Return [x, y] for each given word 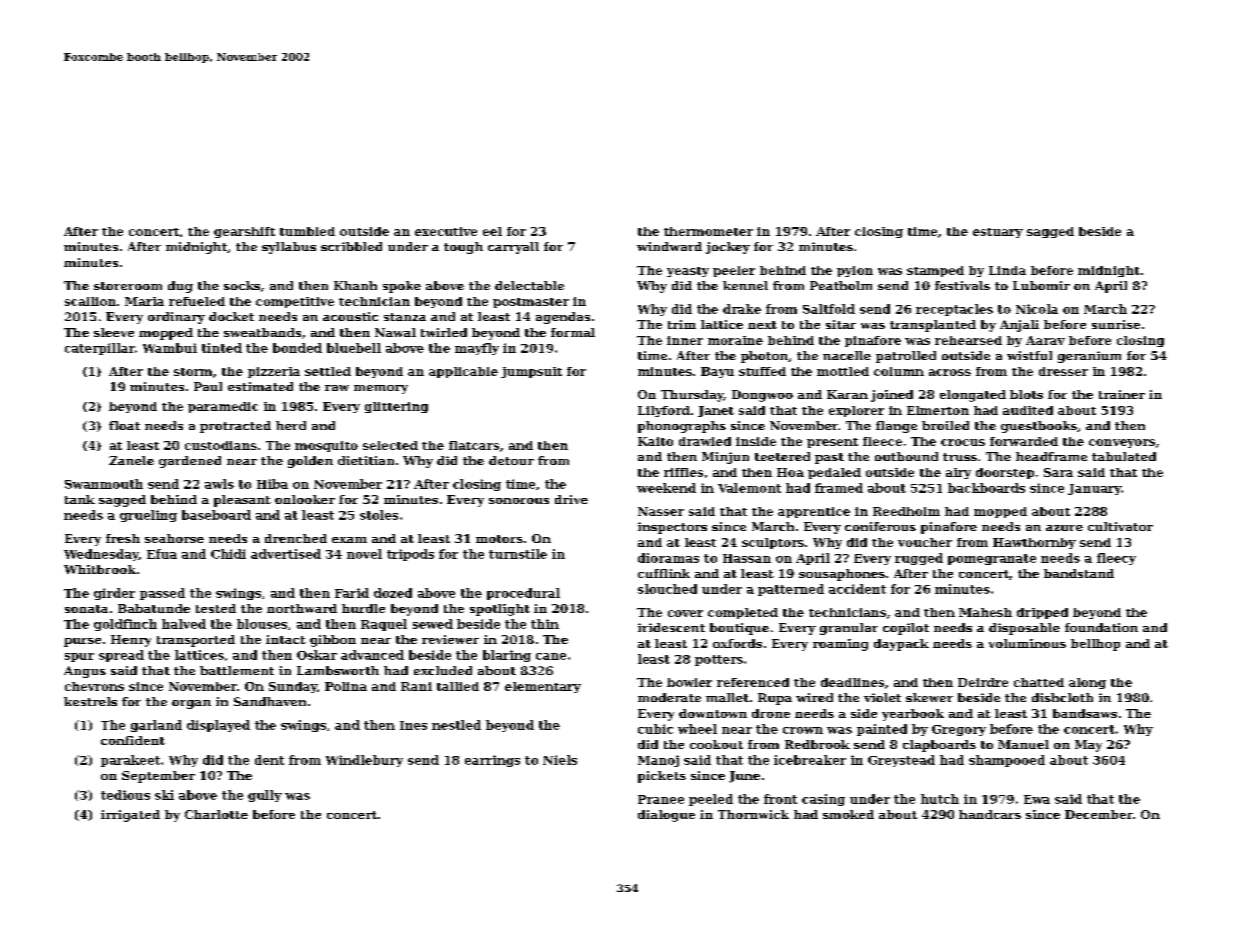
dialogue [666, 816]
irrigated [130, 816]
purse [82, 642]
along [1087, 683]
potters [719, 660]
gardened [190, 462]
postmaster [531, 303]
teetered [782, 456]
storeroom [128, 286]
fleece [882, 441]
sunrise [1116, 324]
